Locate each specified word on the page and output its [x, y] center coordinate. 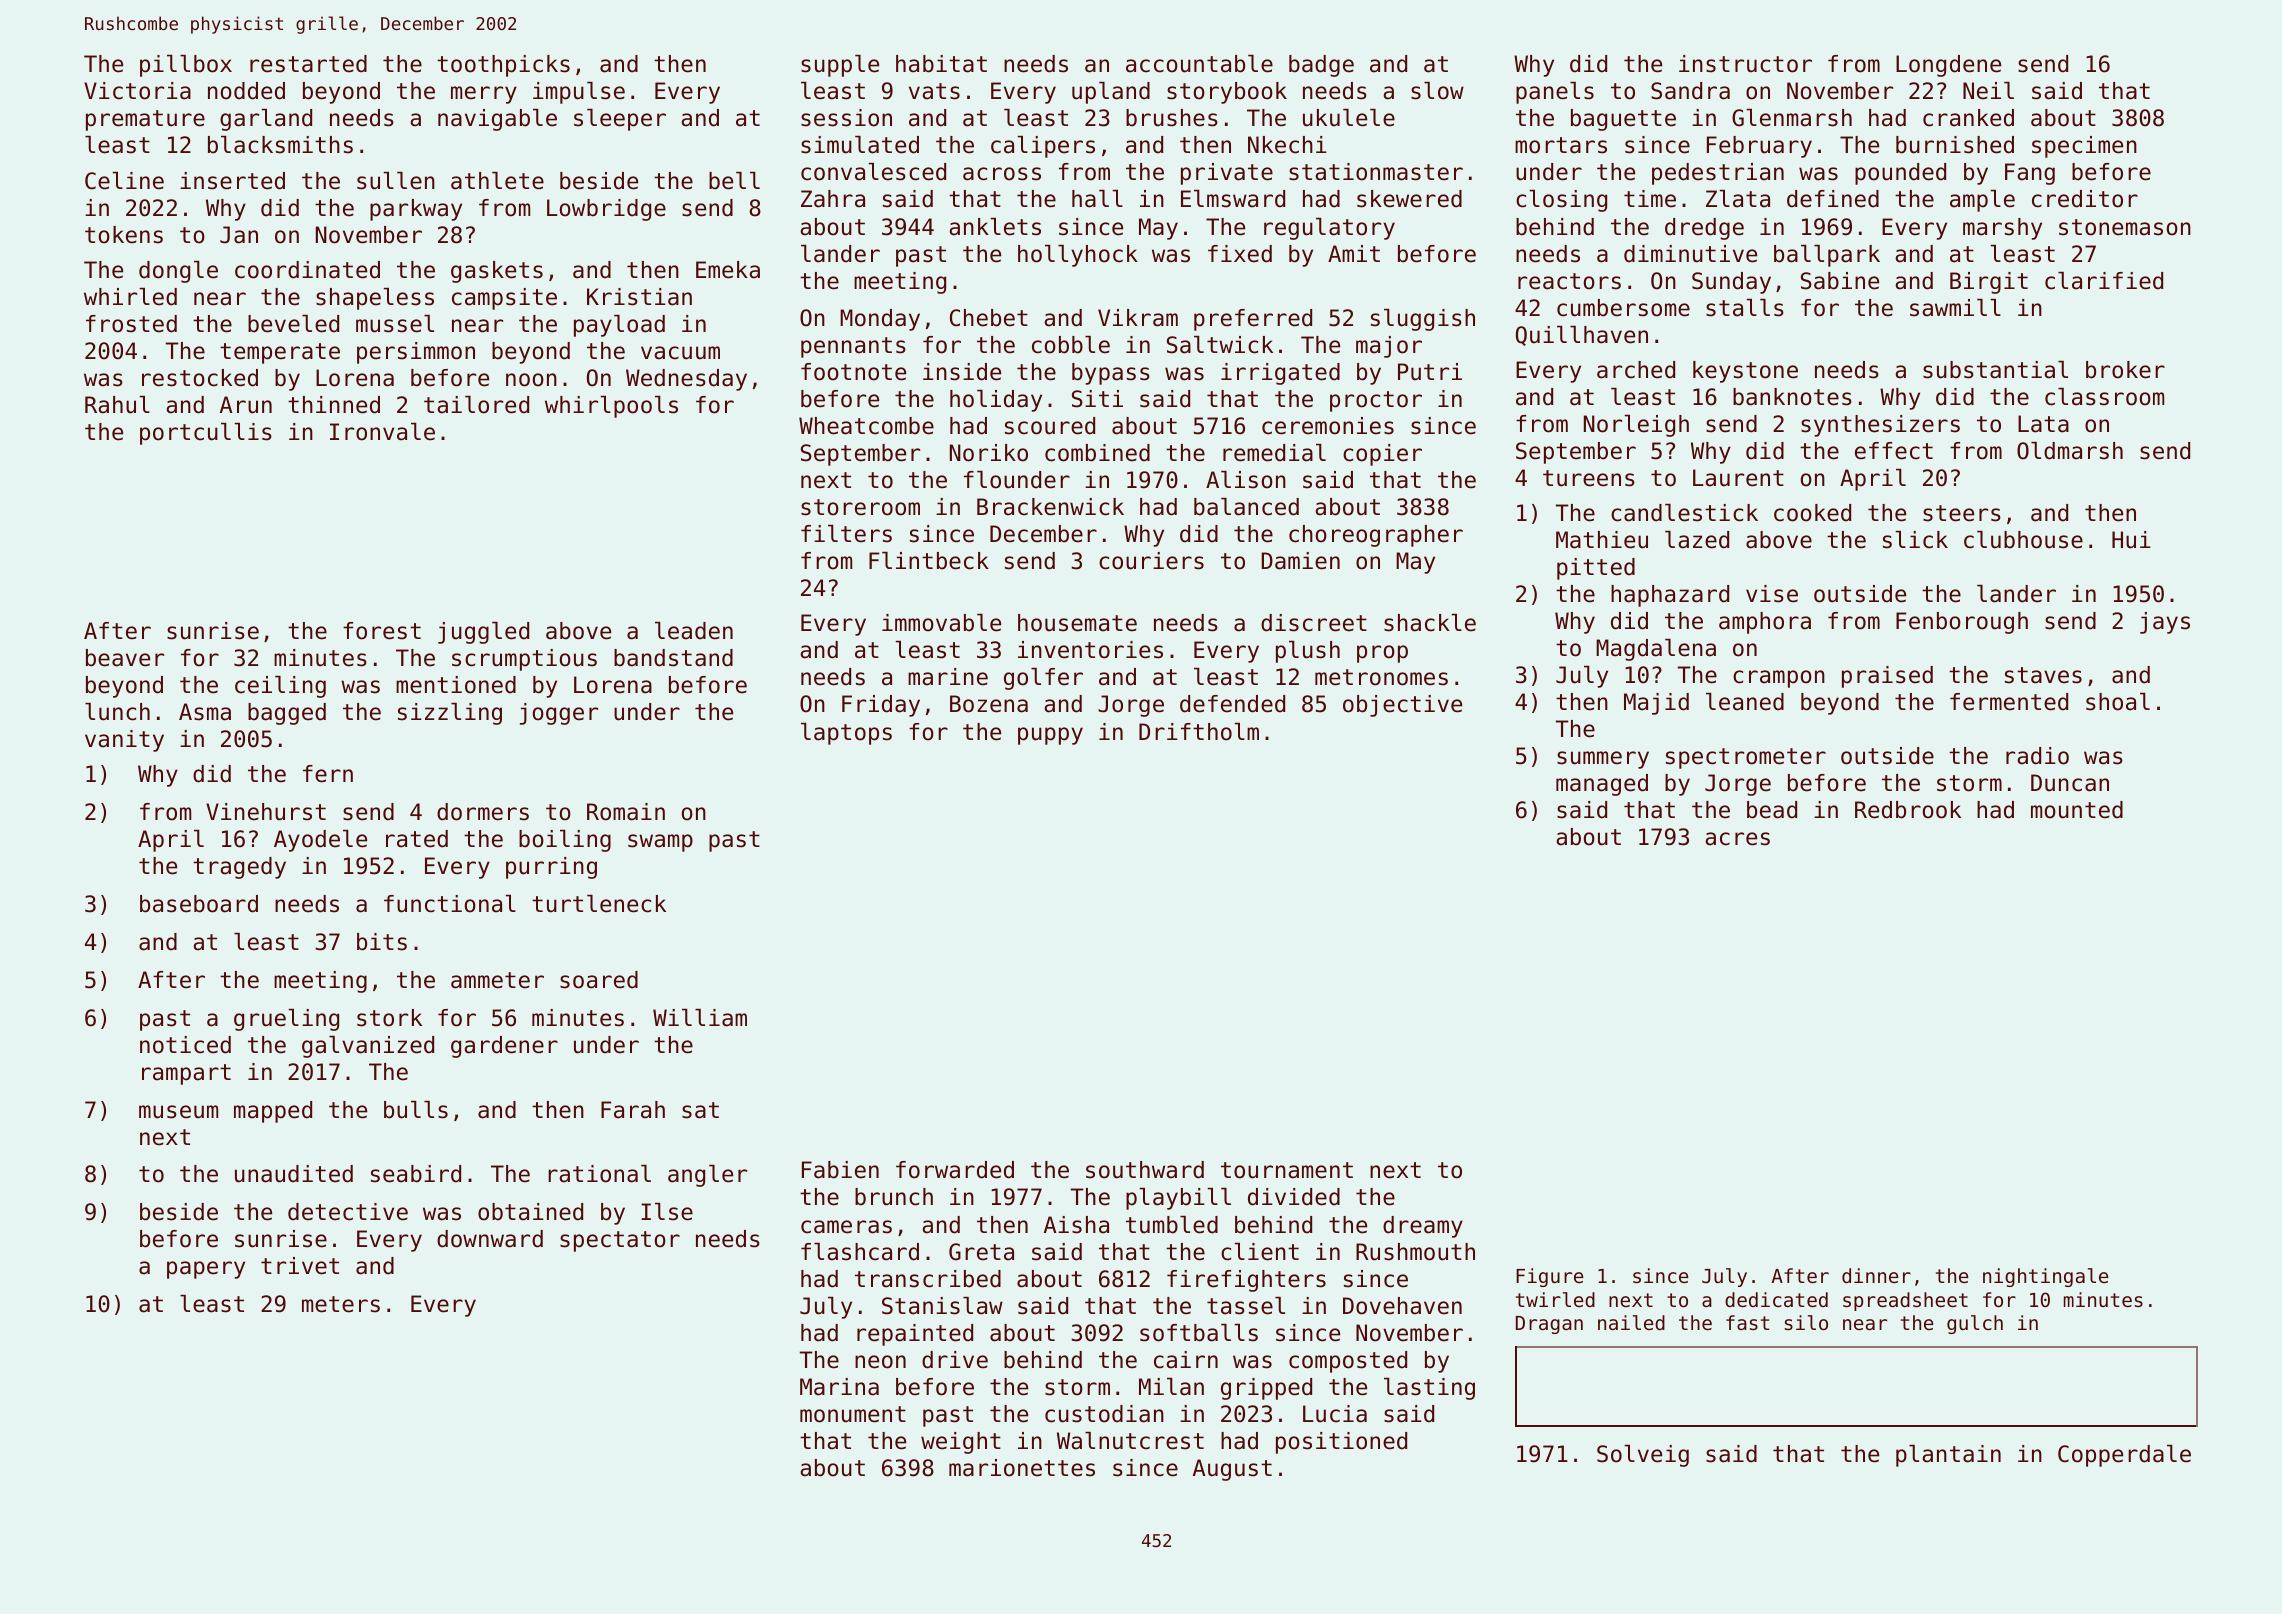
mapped [273, 1112]
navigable [497, 120]
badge [1321, 66]
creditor [2085, 199]
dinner [1876, 1275]
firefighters [1246, 1281]
